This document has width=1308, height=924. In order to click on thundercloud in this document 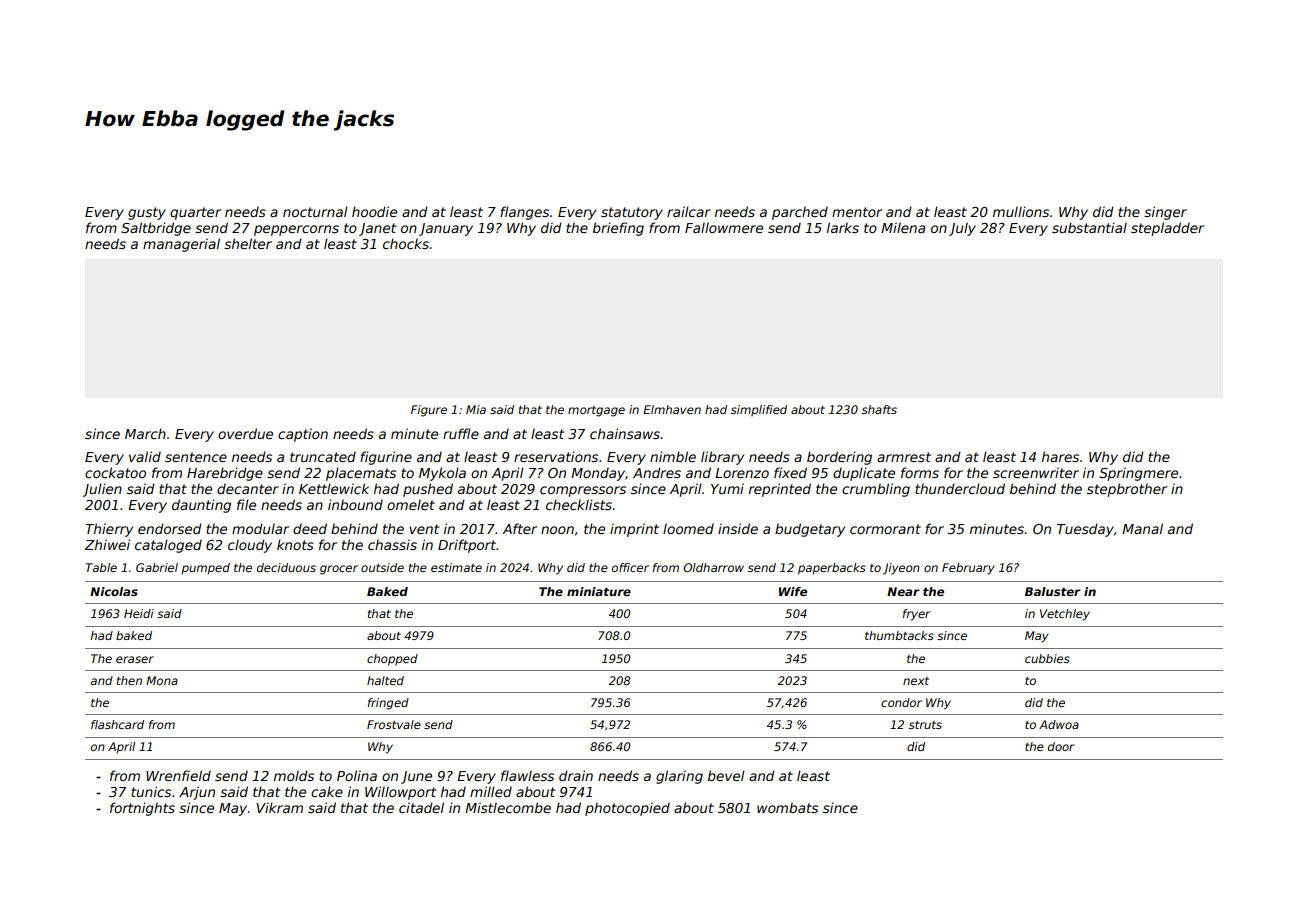, I will do `click(960, 488)`.
